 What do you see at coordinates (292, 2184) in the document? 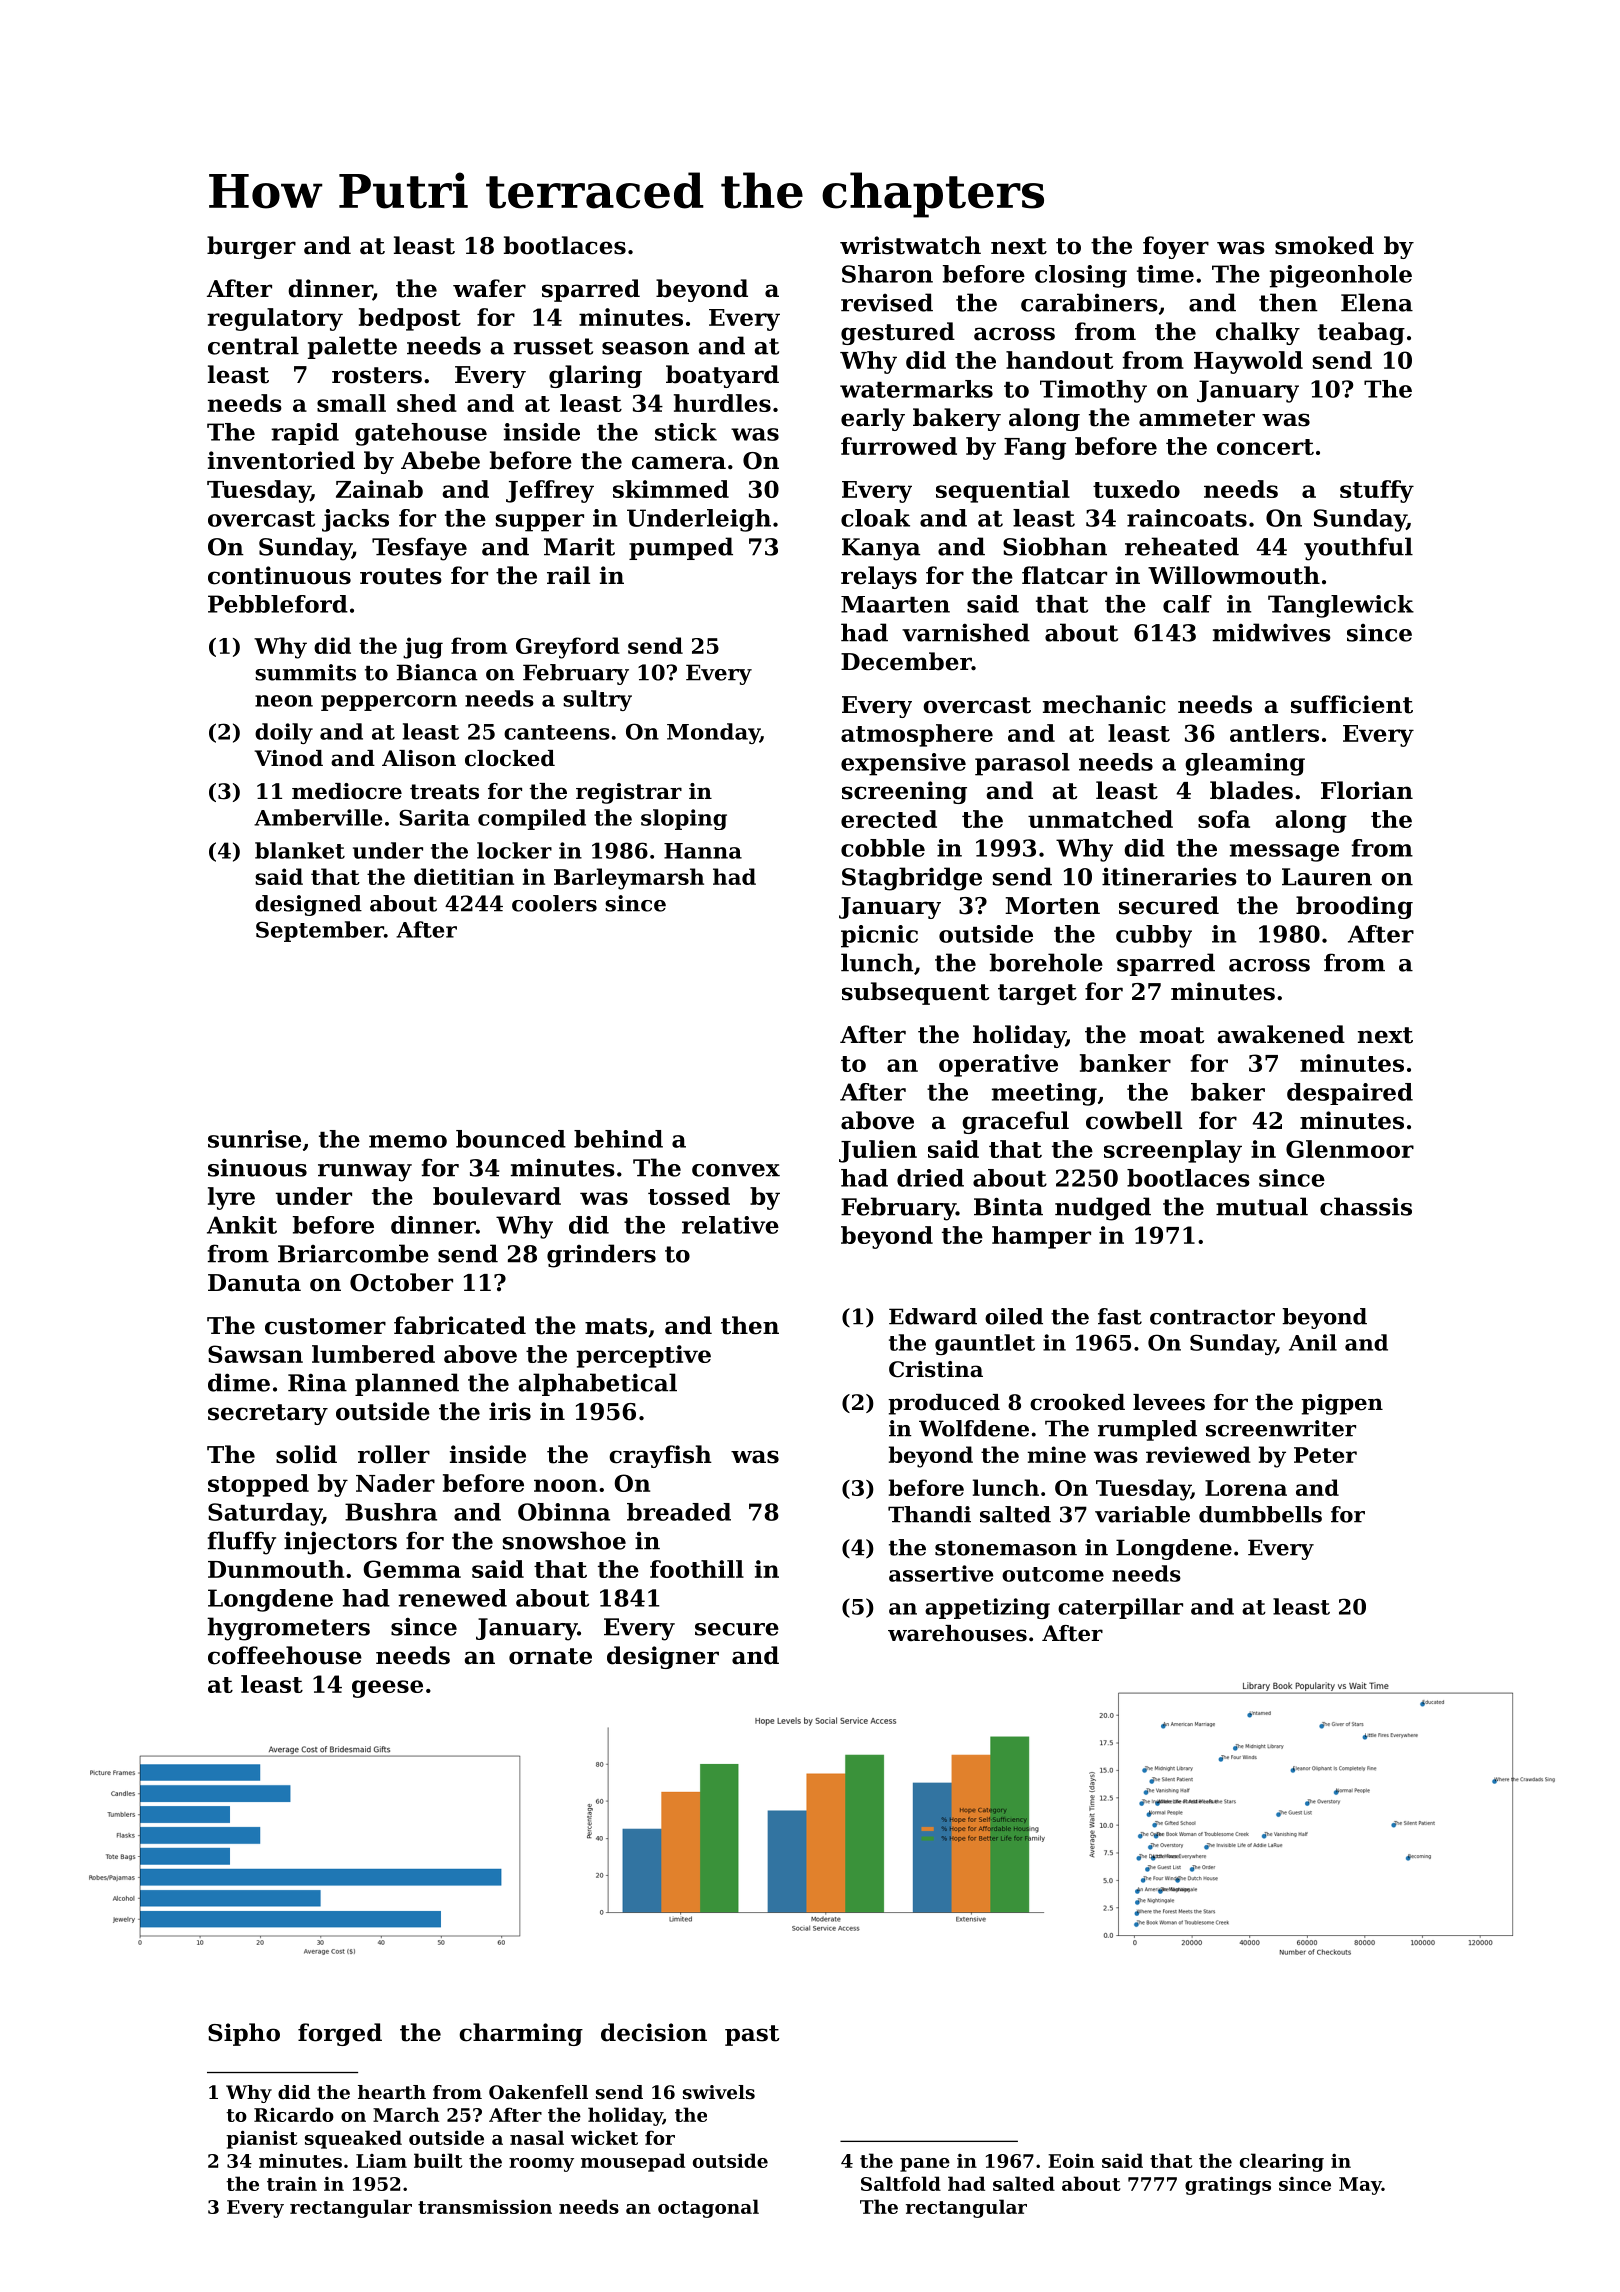
I see `train` at bounding box center [292, 2184].
